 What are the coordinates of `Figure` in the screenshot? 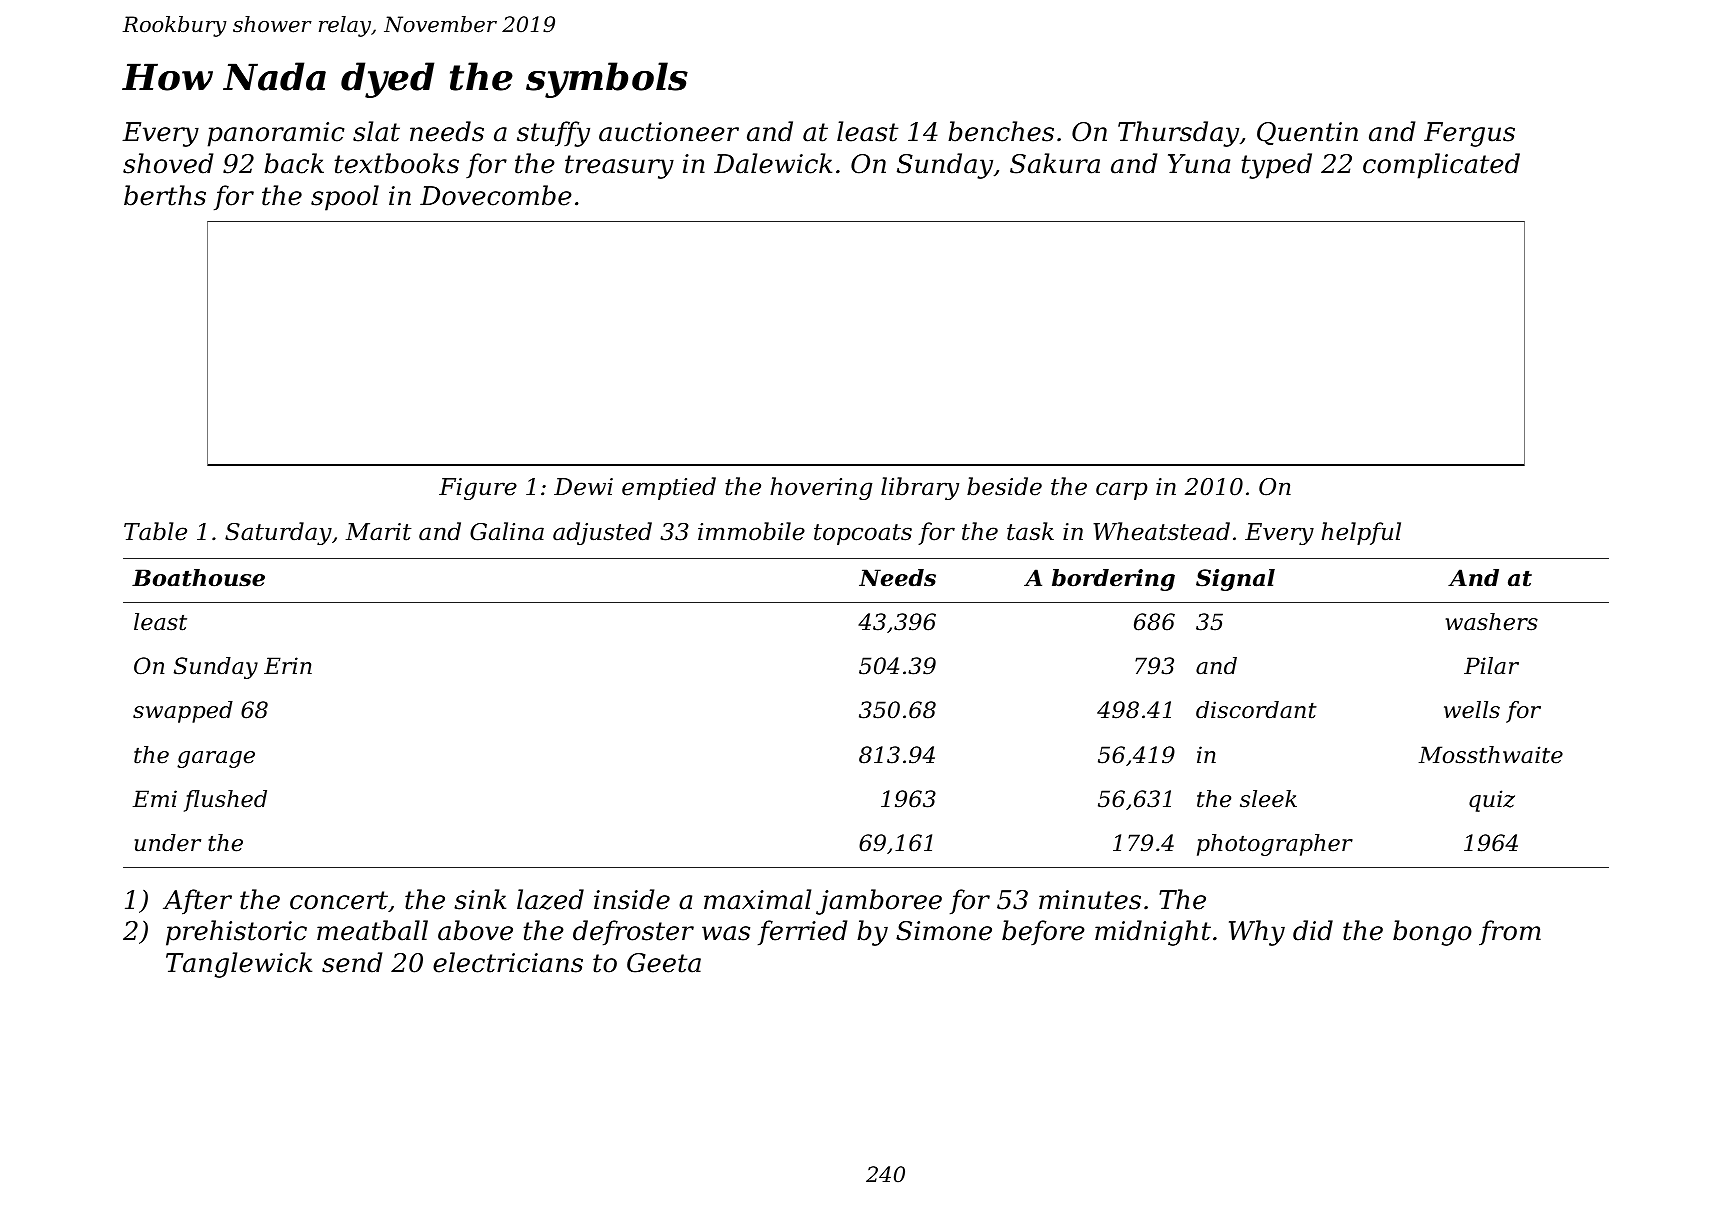 It's located at (478, 489).
